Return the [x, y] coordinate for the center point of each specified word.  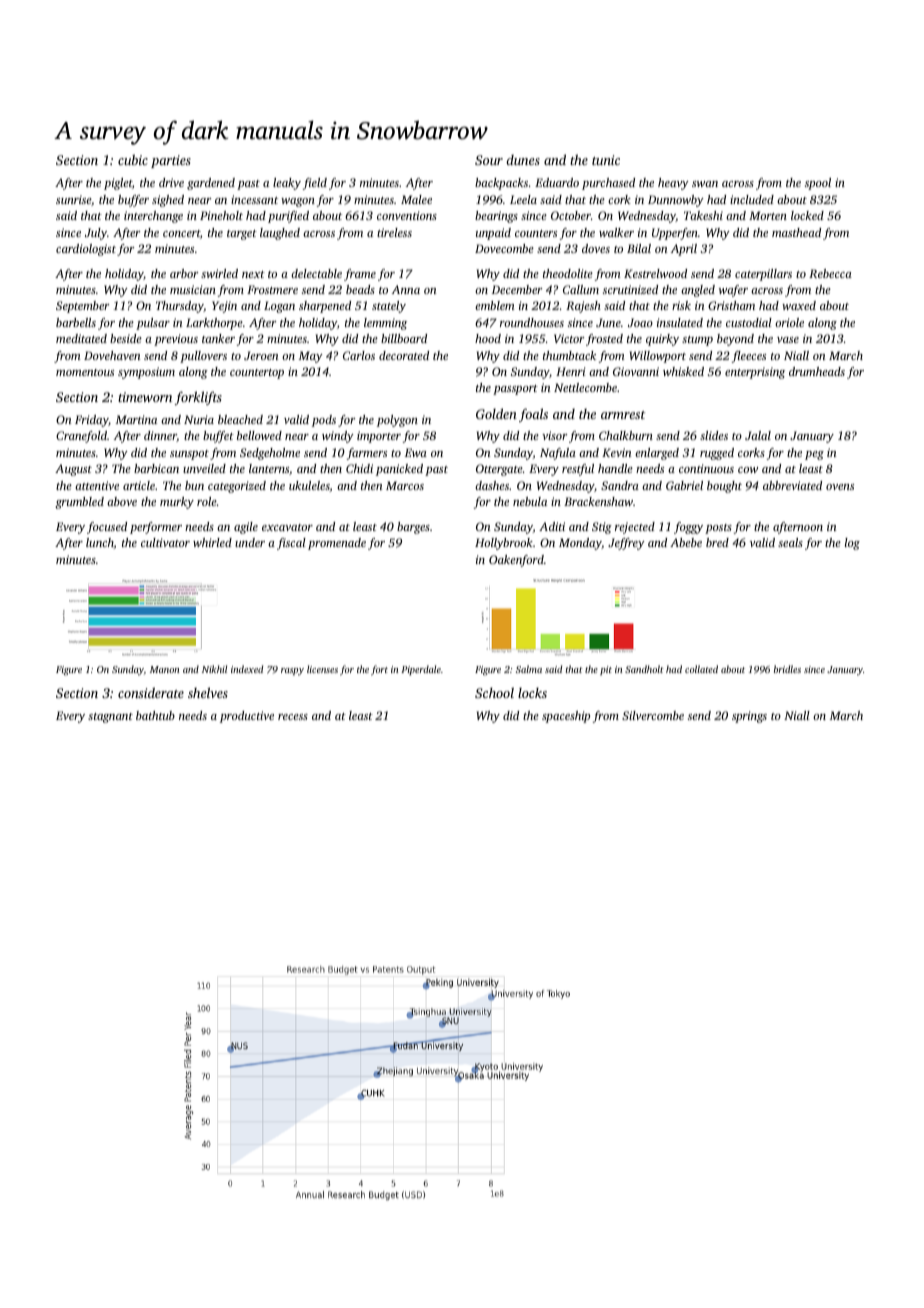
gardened [211, 184]
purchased [608, 184]
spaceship [566, 717]
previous [176, 340]
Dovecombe [504, 248]
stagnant [110, 718]
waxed [799, 305]
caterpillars [763, 275]
